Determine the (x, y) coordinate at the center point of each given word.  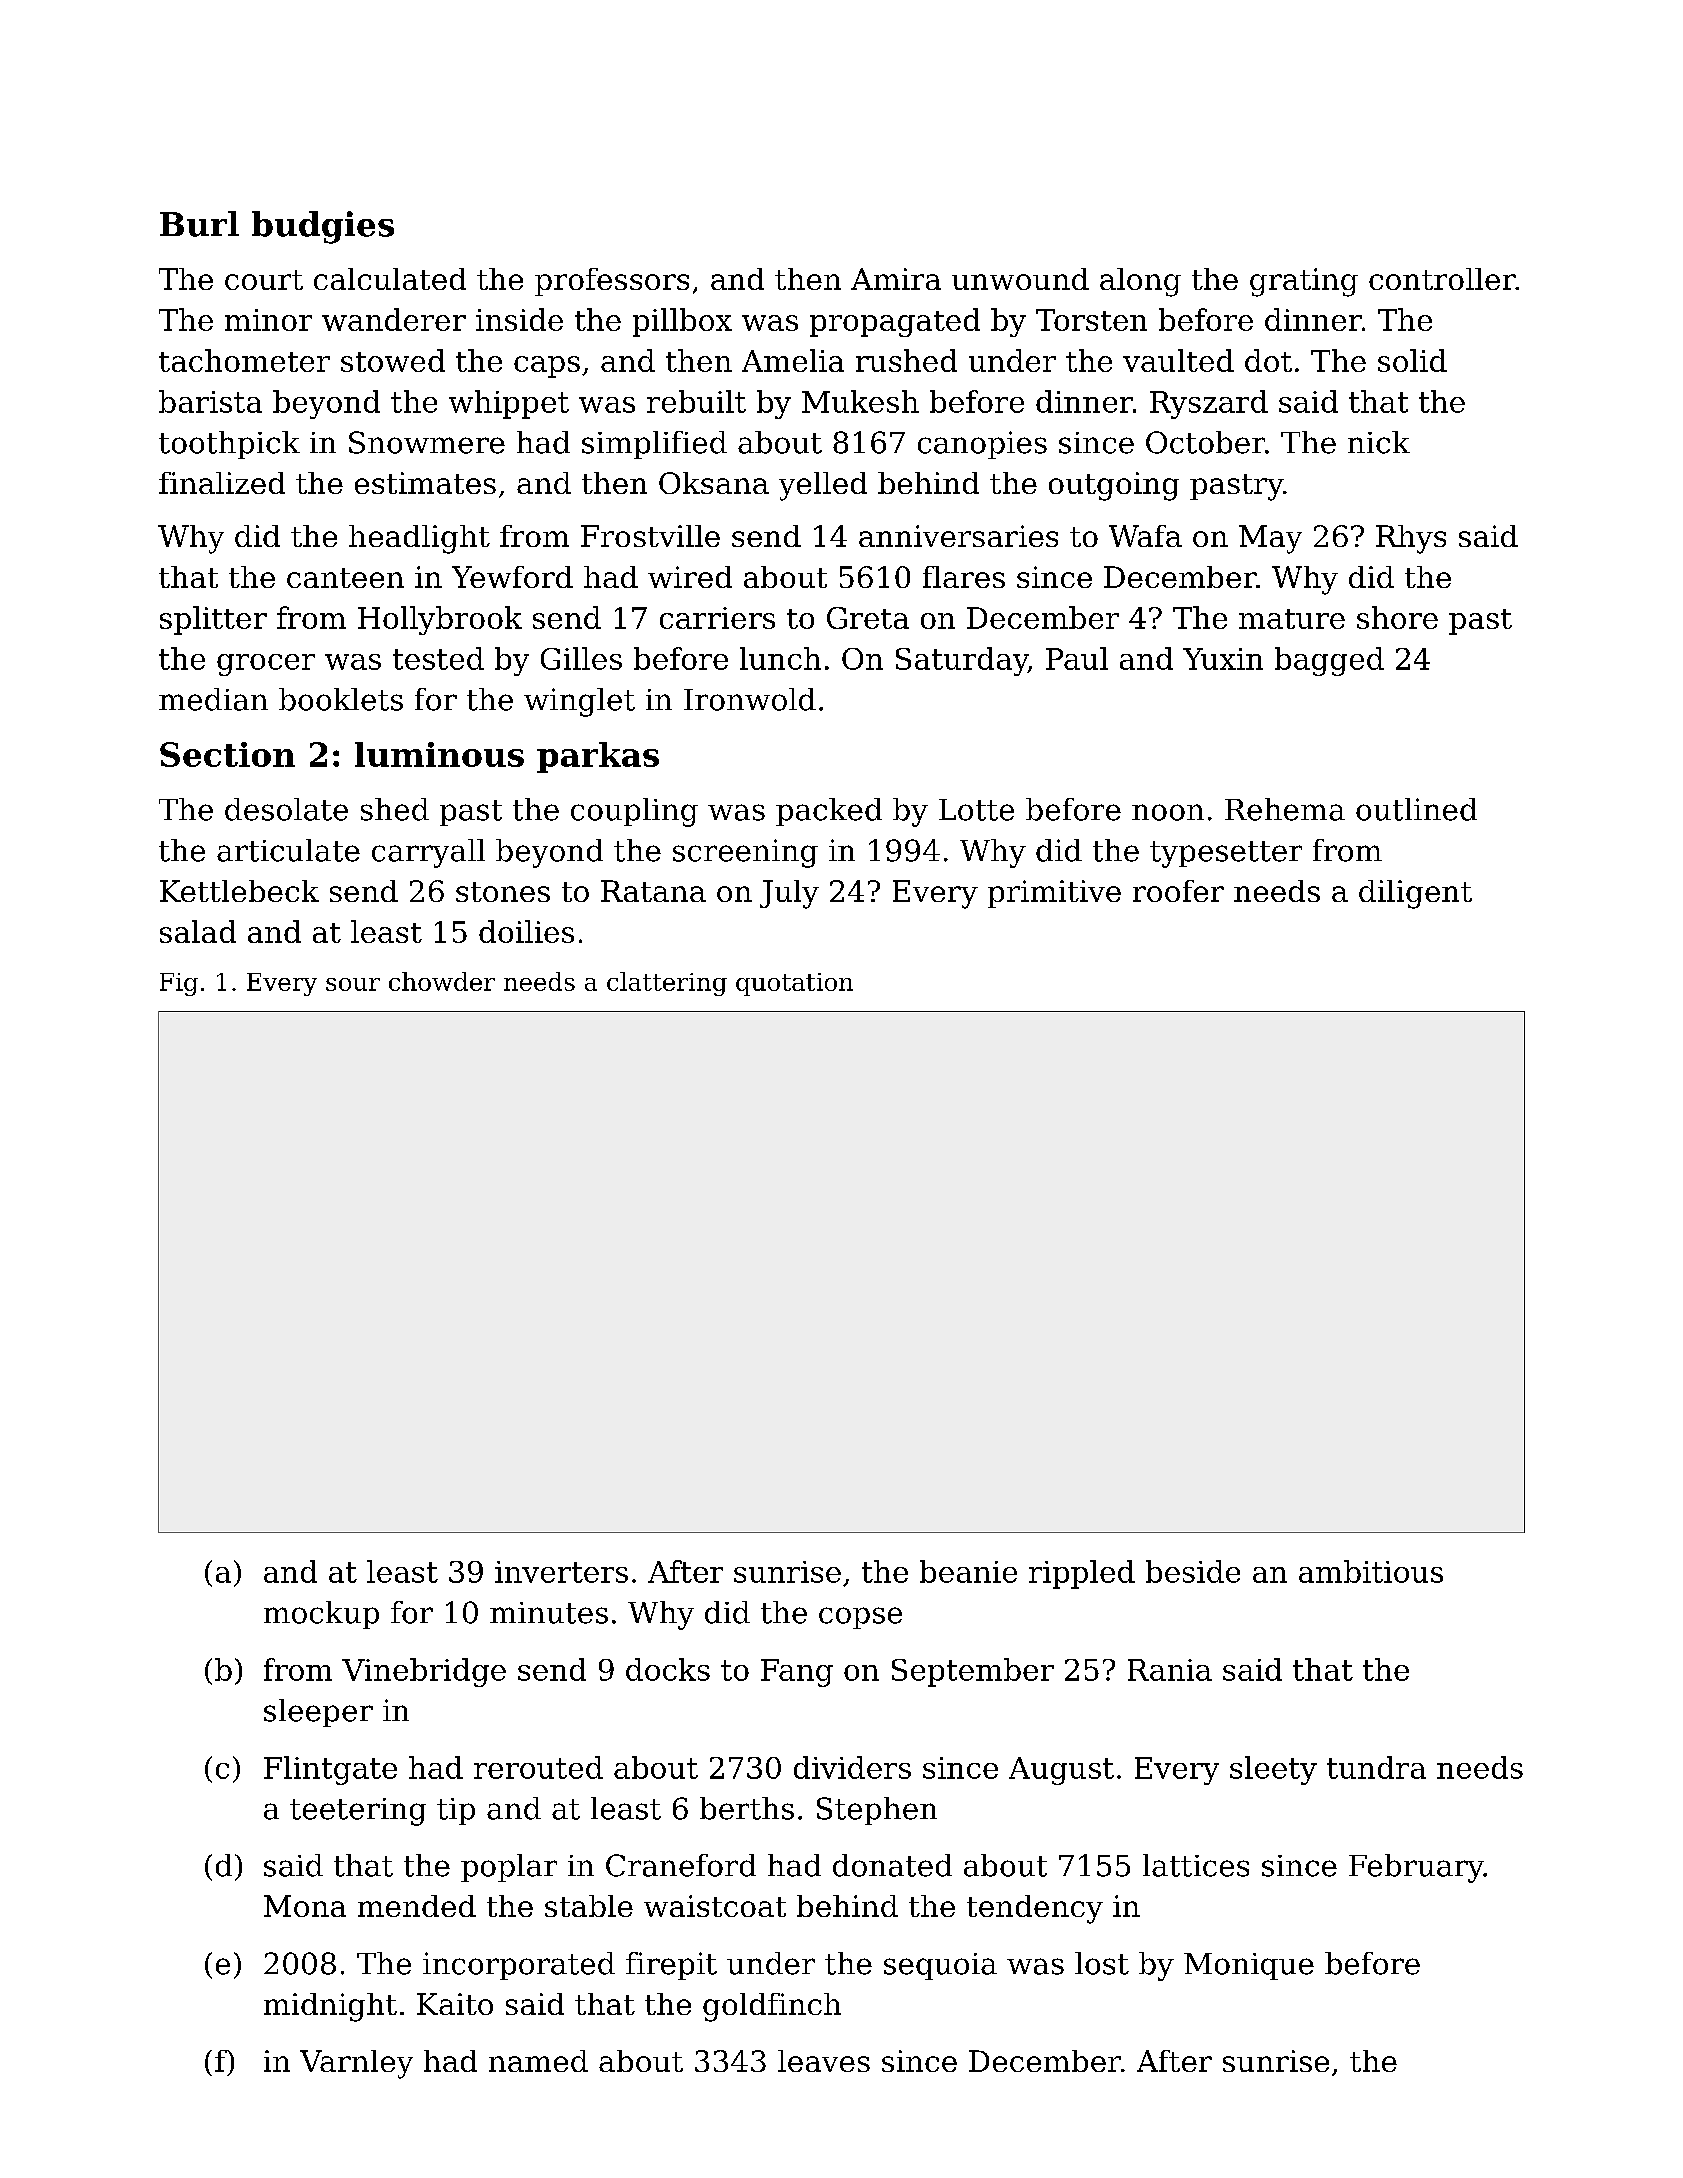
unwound (1020, 279)
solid (1412, 360)
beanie (968, 1571)
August (1061, 1771)
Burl (199, 224)
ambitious (1371, 1571)
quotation (794, 984)
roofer (1178, 891)
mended (417, 1906)
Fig (179, 984)
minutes (549, 1613)
